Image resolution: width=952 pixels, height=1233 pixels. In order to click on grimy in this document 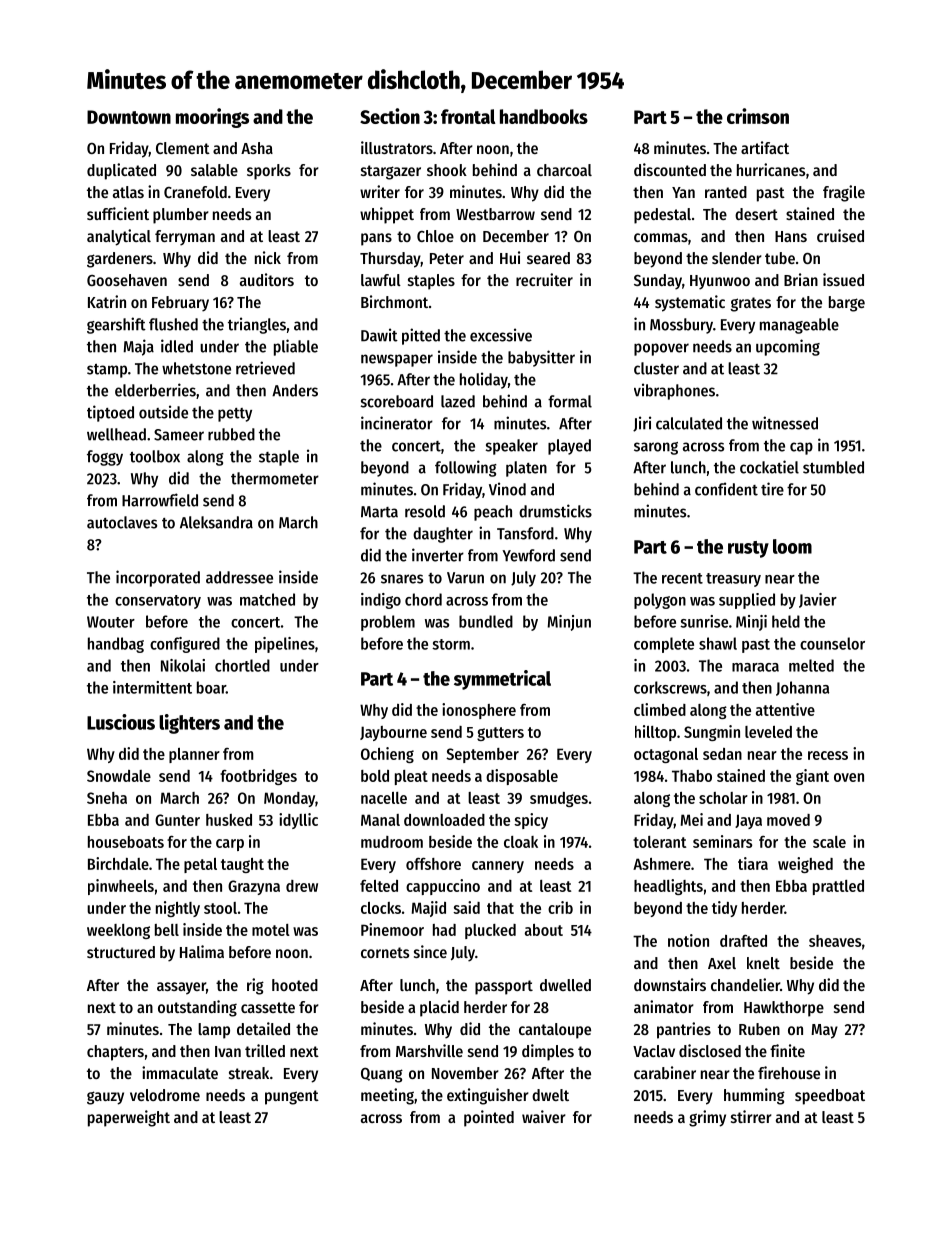, I will do `click(707, 1118)`.
